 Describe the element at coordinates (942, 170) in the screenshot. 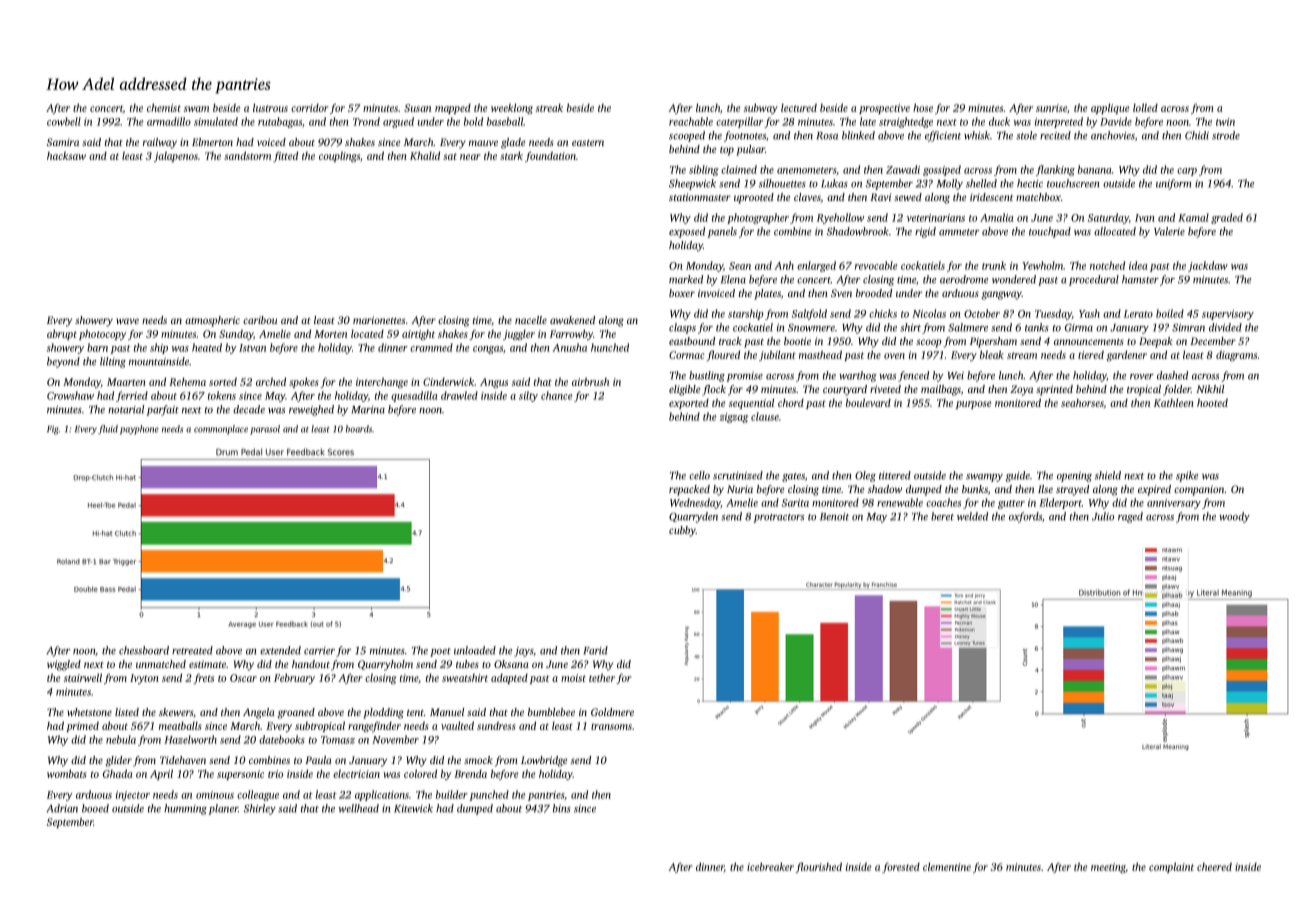

I see `gossiped` at that location.
